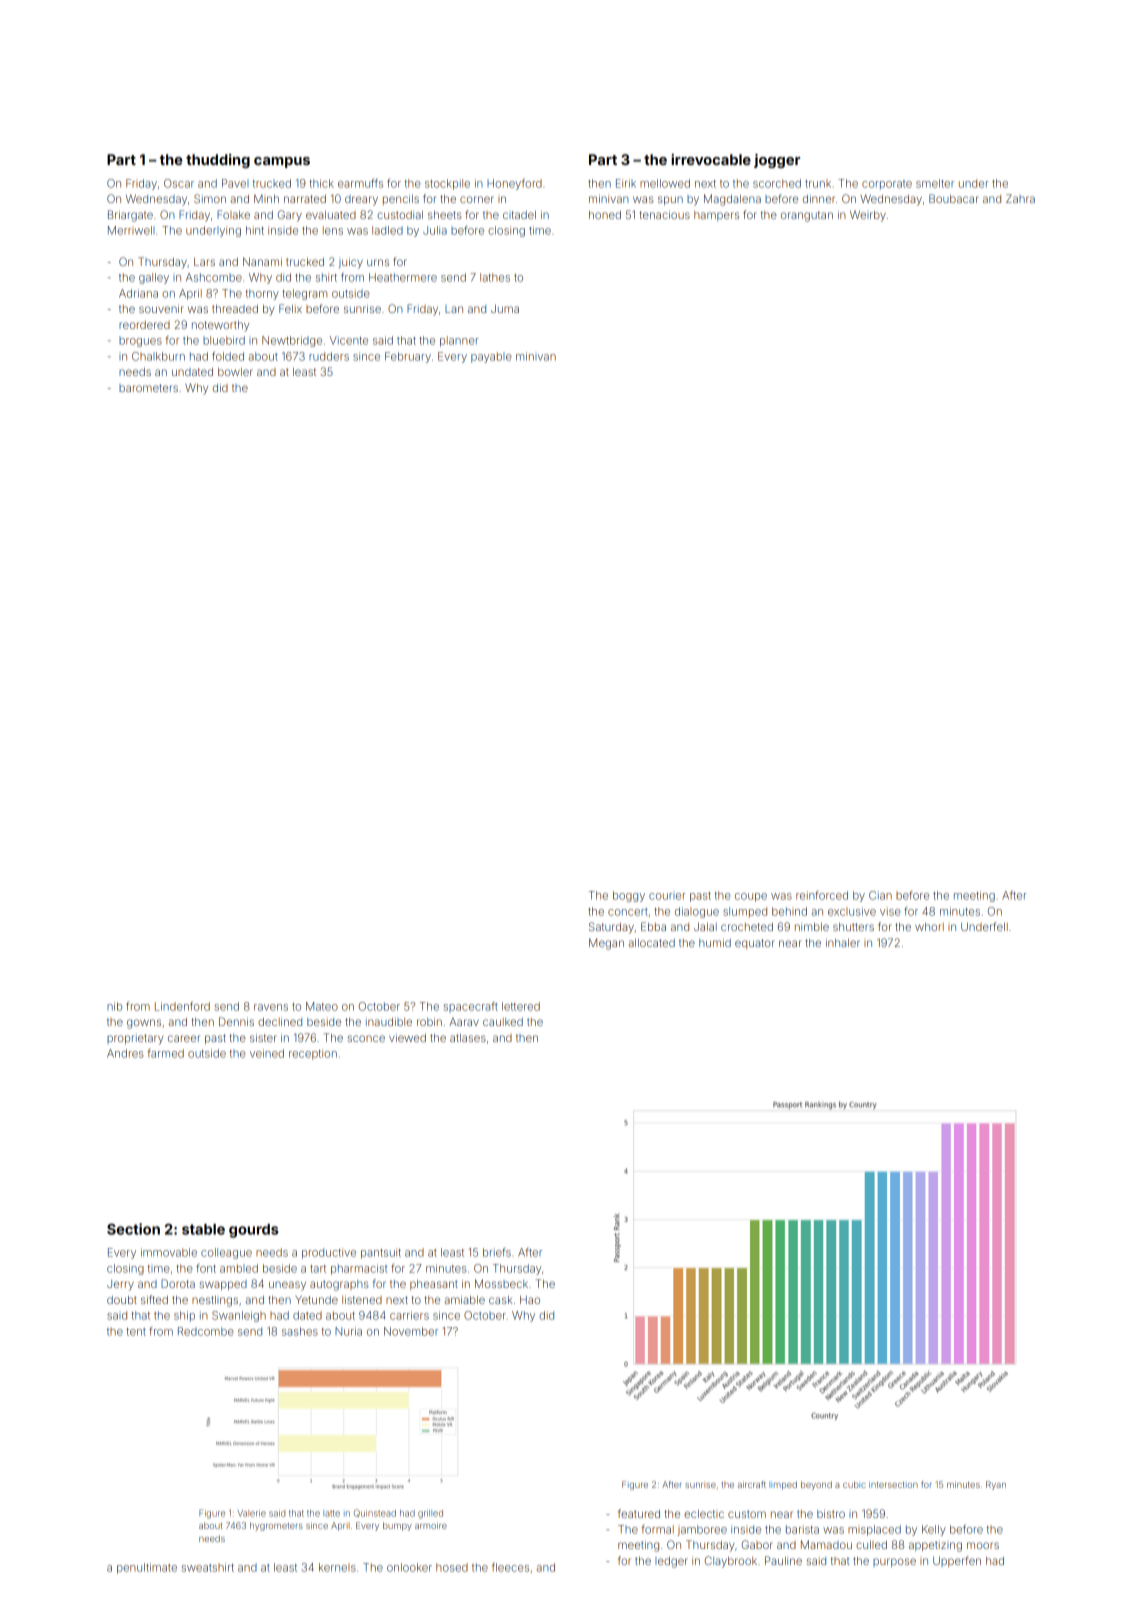  I want to click on kernels, so click(337, 1567).
